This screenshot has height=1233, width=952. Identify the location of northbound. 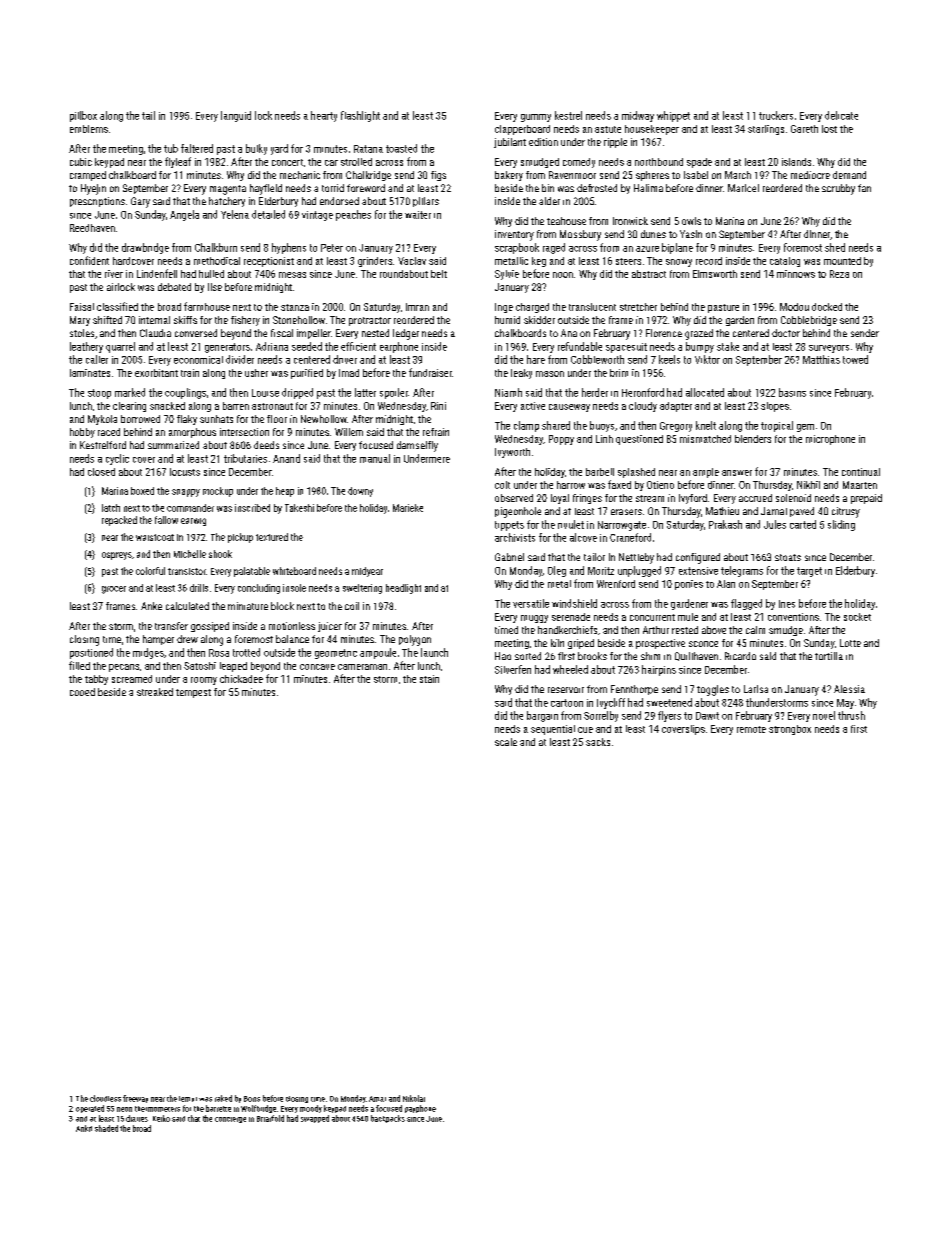
(659, 162).
